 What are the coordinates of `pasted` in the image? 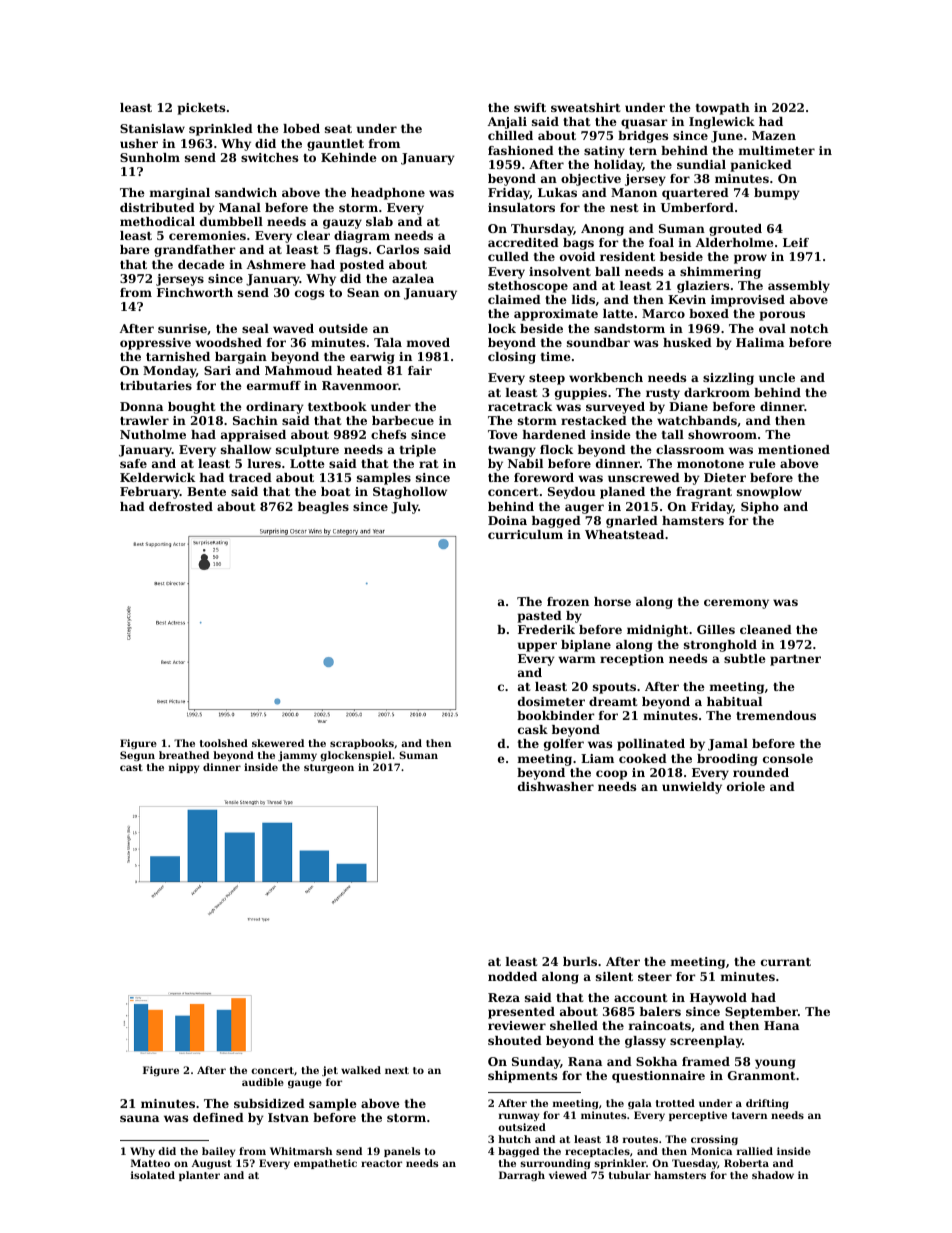 It's located at (540, 617).
